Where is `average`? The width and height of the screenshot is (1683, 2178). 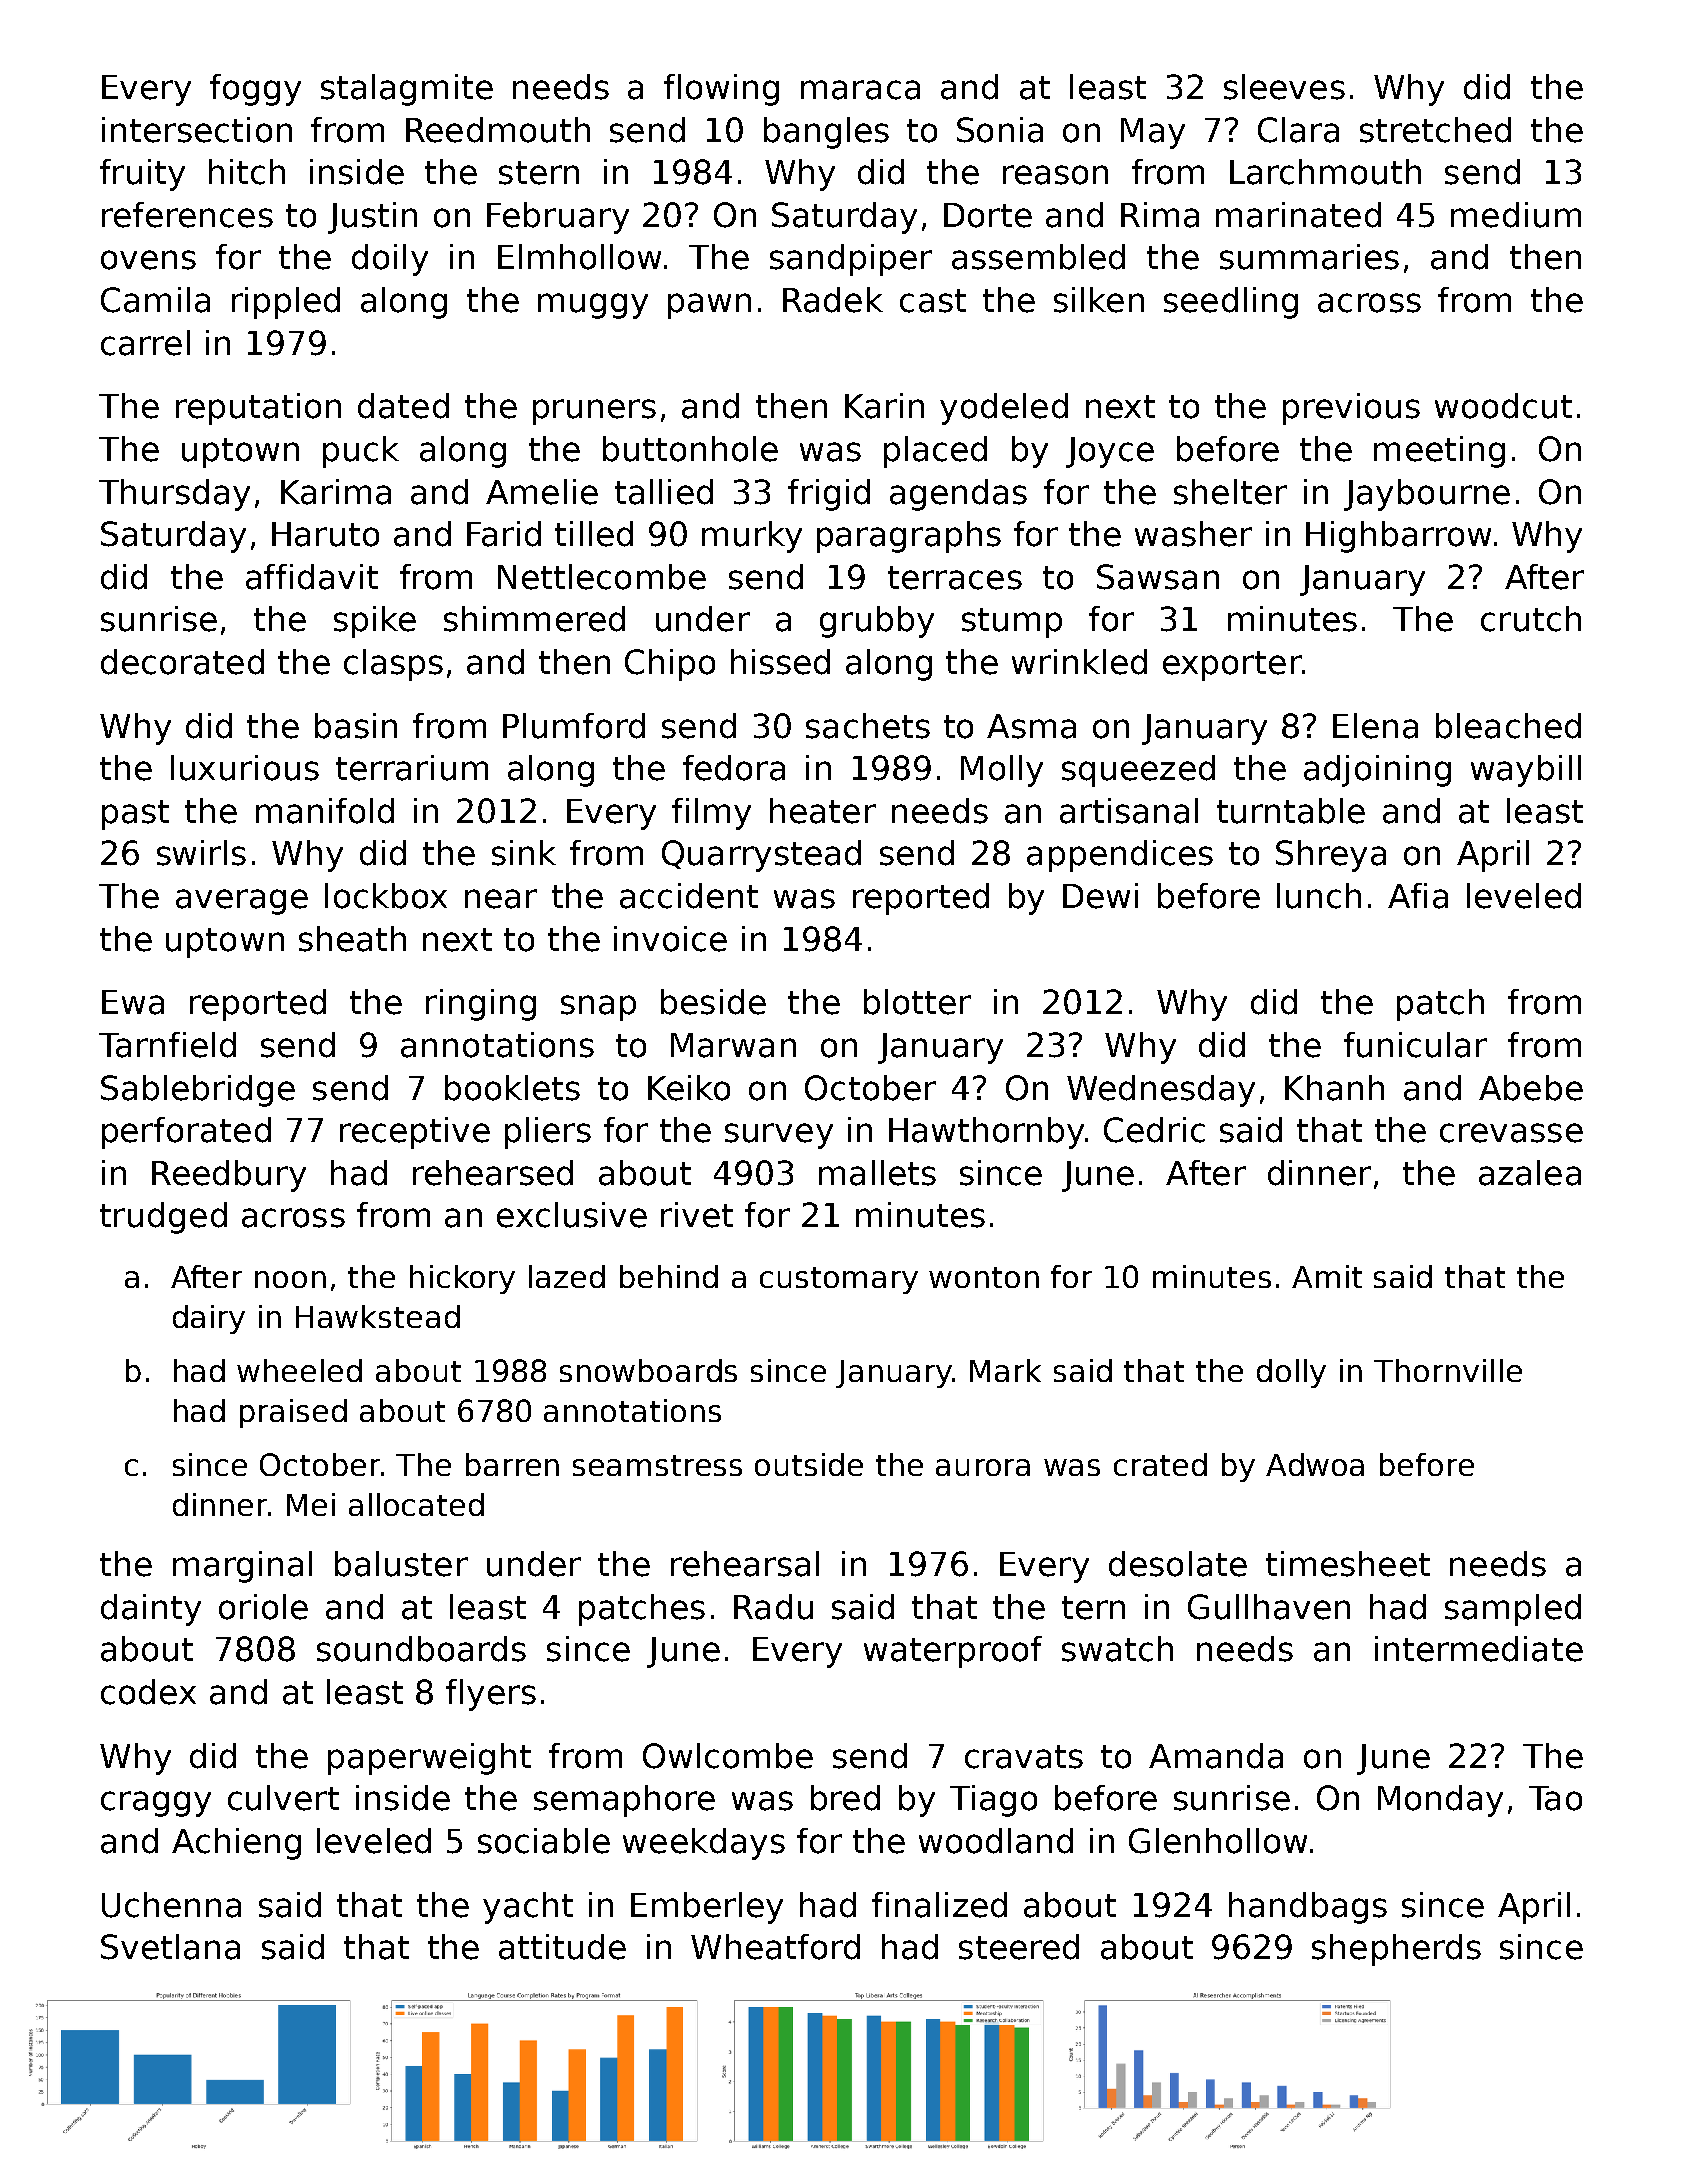 average is located at coordinates (242, 902).
